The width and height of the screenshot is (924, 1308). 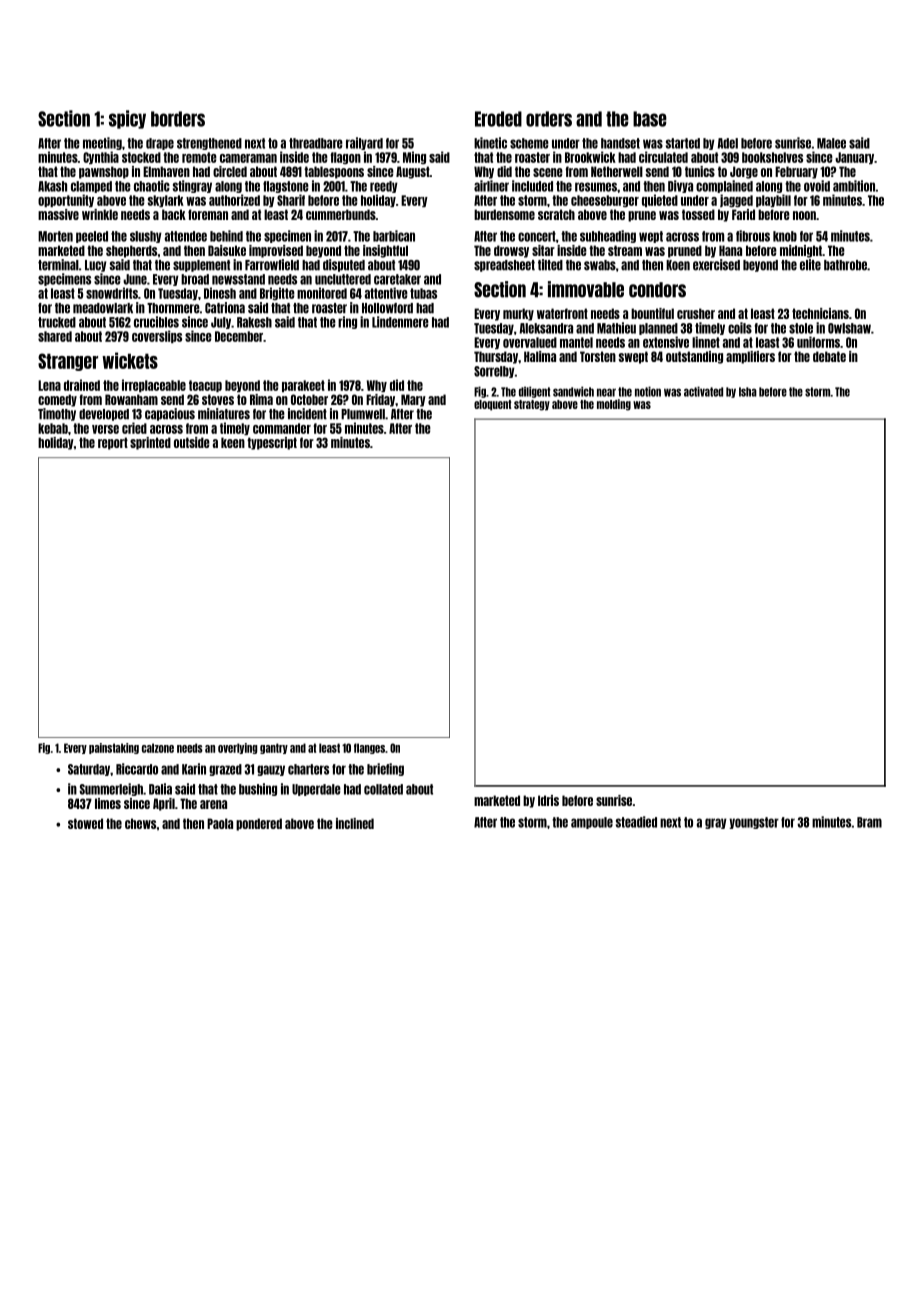 I want to click on eloquent, so click(x=493, y=405).
